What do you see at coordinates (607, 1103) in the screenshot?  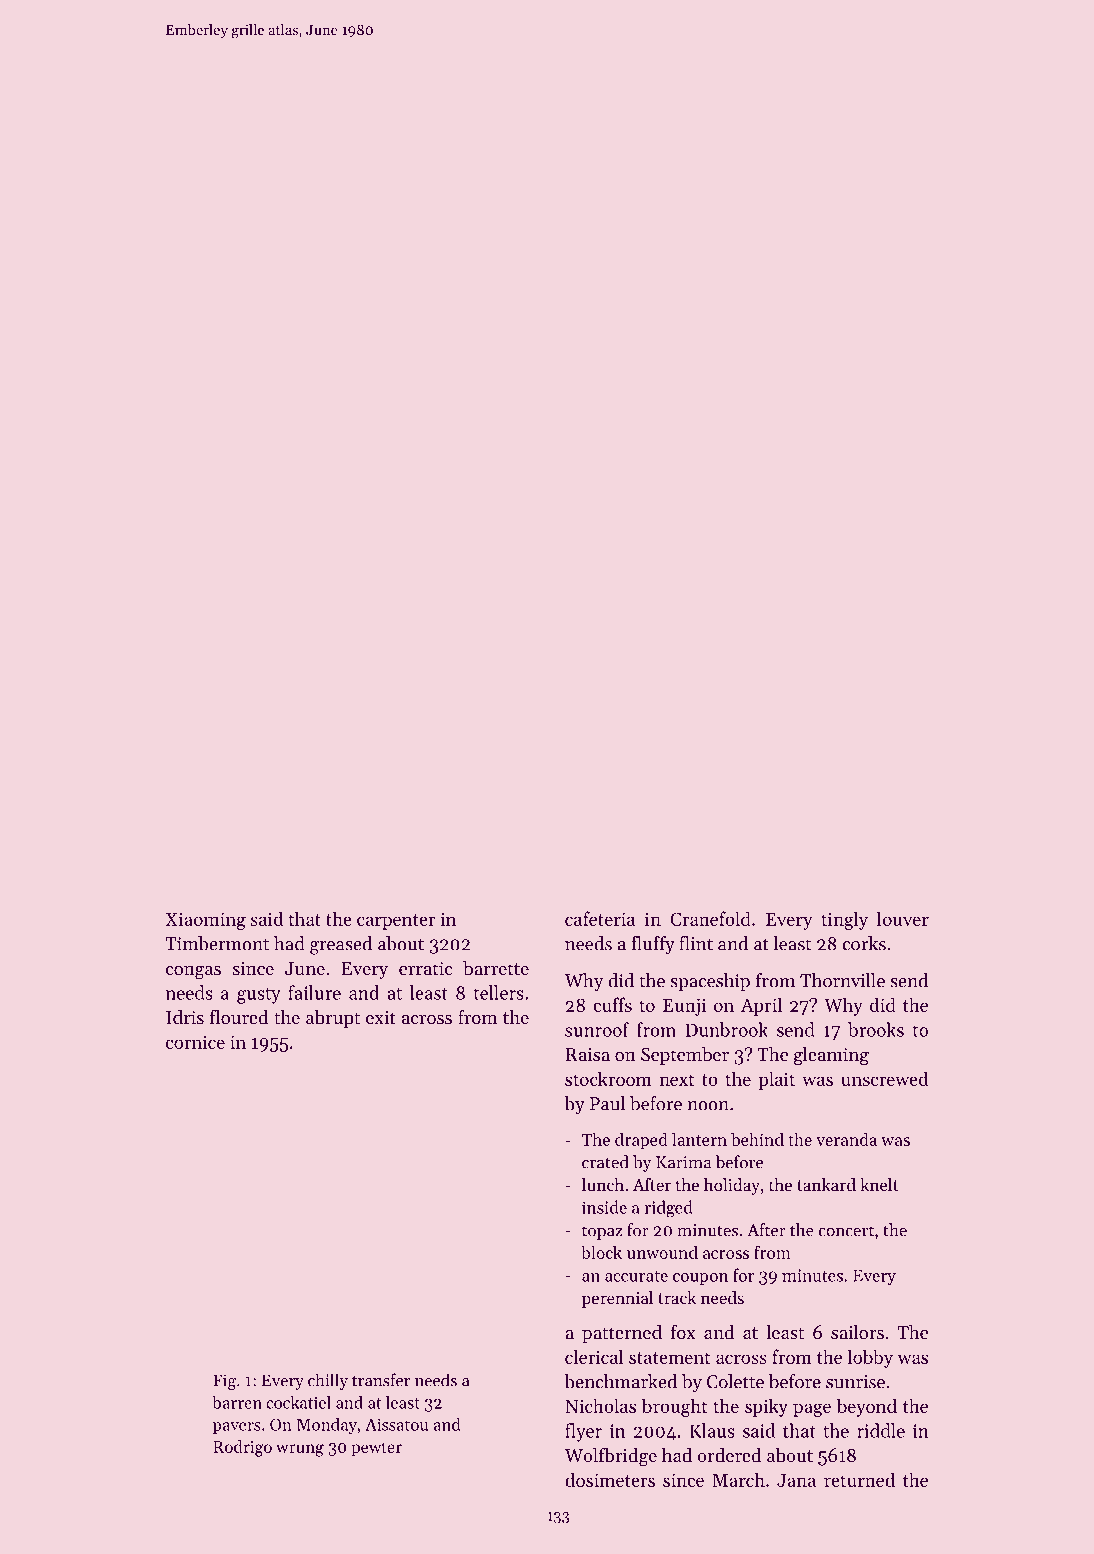 I see `Paul` at bounding box center [607, 1103].
